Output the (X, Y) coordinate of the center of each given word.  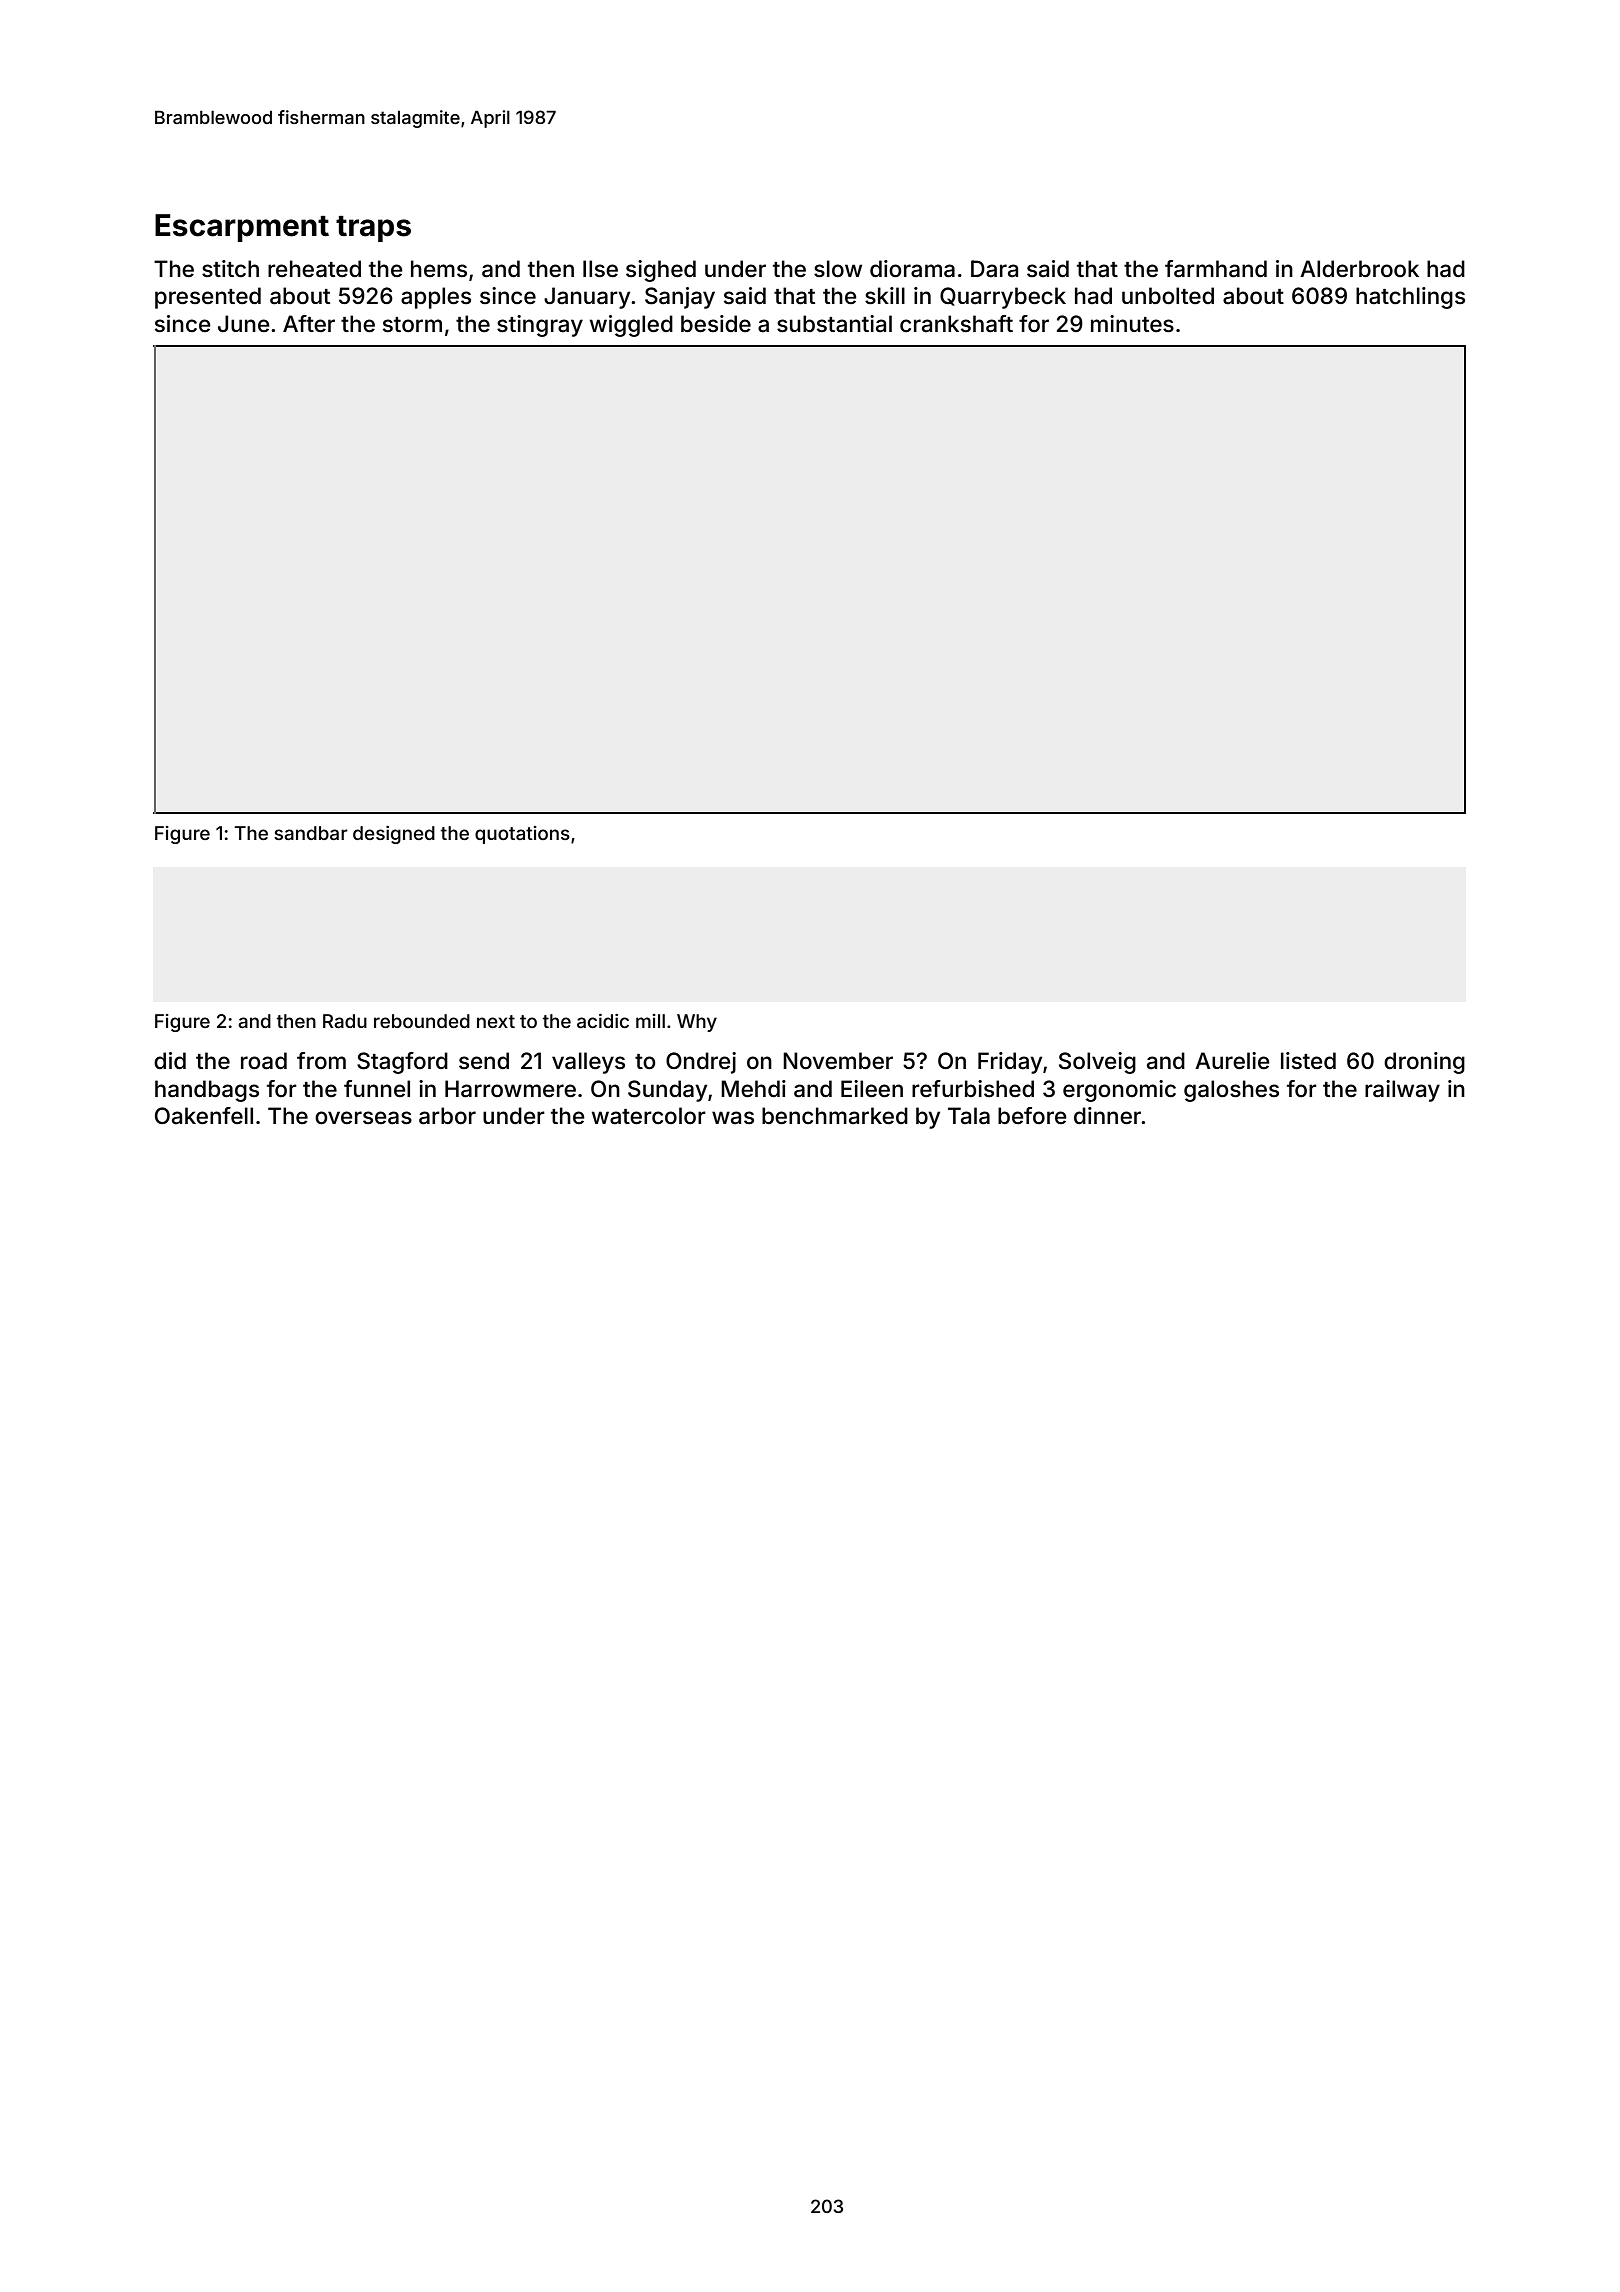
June (244, 323)
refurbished (973, 1089)
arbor (447, 1116)
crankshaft (956, 324)
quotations (522, 835)
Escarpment (242, 228)
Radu (345, 1021)
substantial (834, 324)
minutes (1132, 324)
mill (650, 1021)
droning (1424, 1063)
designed (394, 835)
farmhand (1216, 269)
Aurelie (1232, 1061)
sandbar (311, 833)
